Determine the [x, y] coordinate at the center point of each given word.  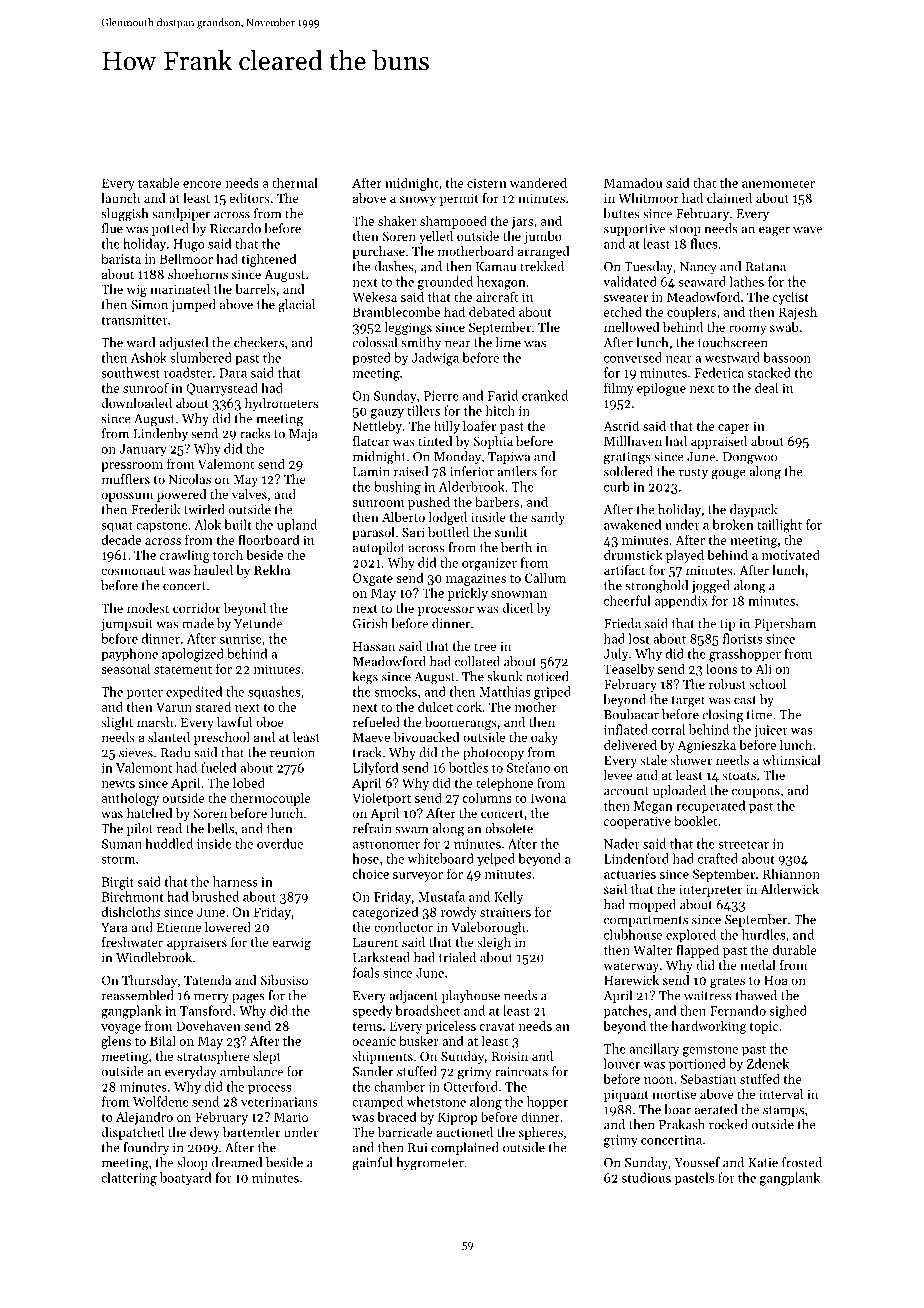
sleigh [494, 943]
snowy [418, 201]
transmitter [134, 320]
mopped [652, 905]
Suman [122, 844]
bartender [251, 1132]
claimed [729, 198]
